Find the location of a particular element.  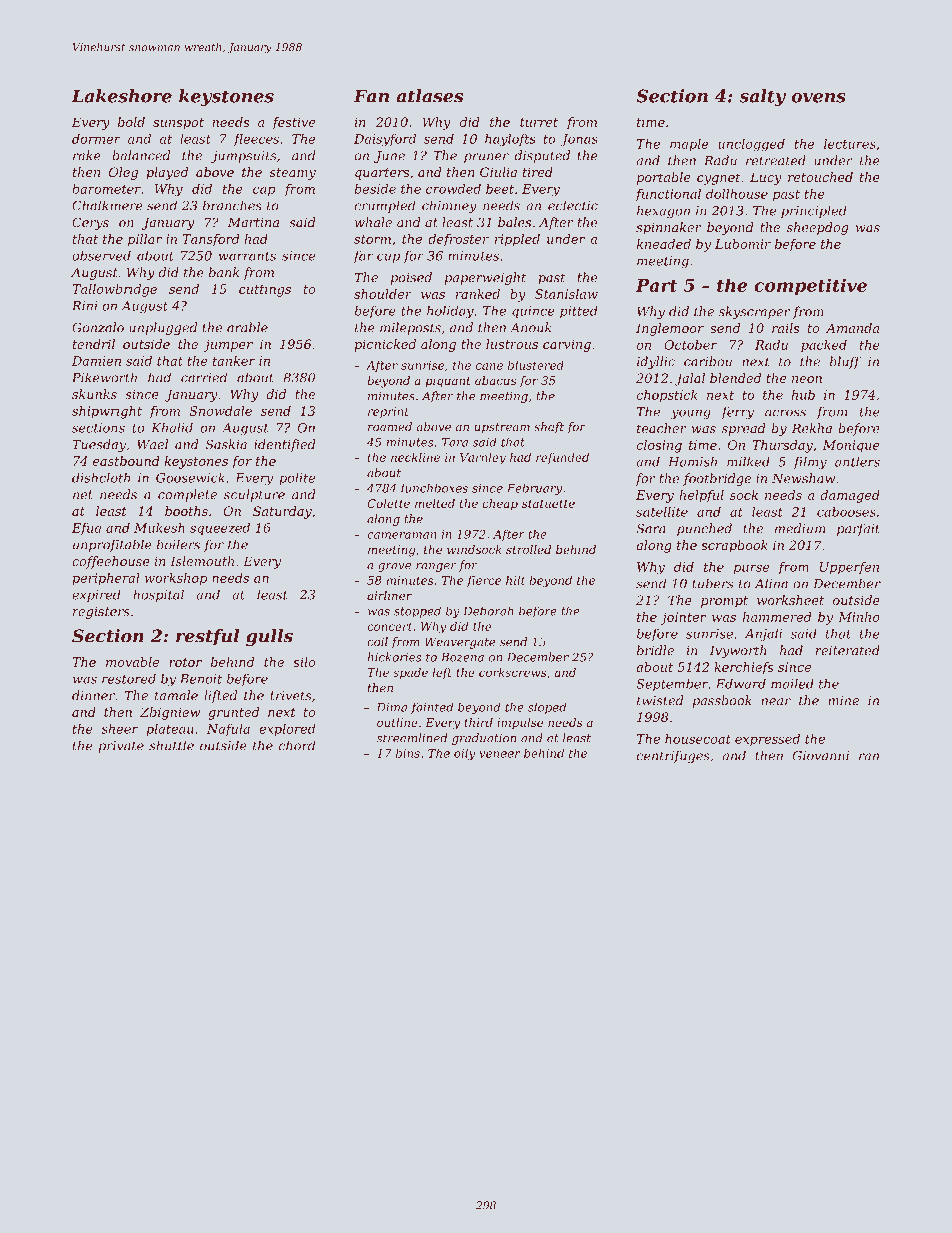

milked is located at coordinates (748, 461).
